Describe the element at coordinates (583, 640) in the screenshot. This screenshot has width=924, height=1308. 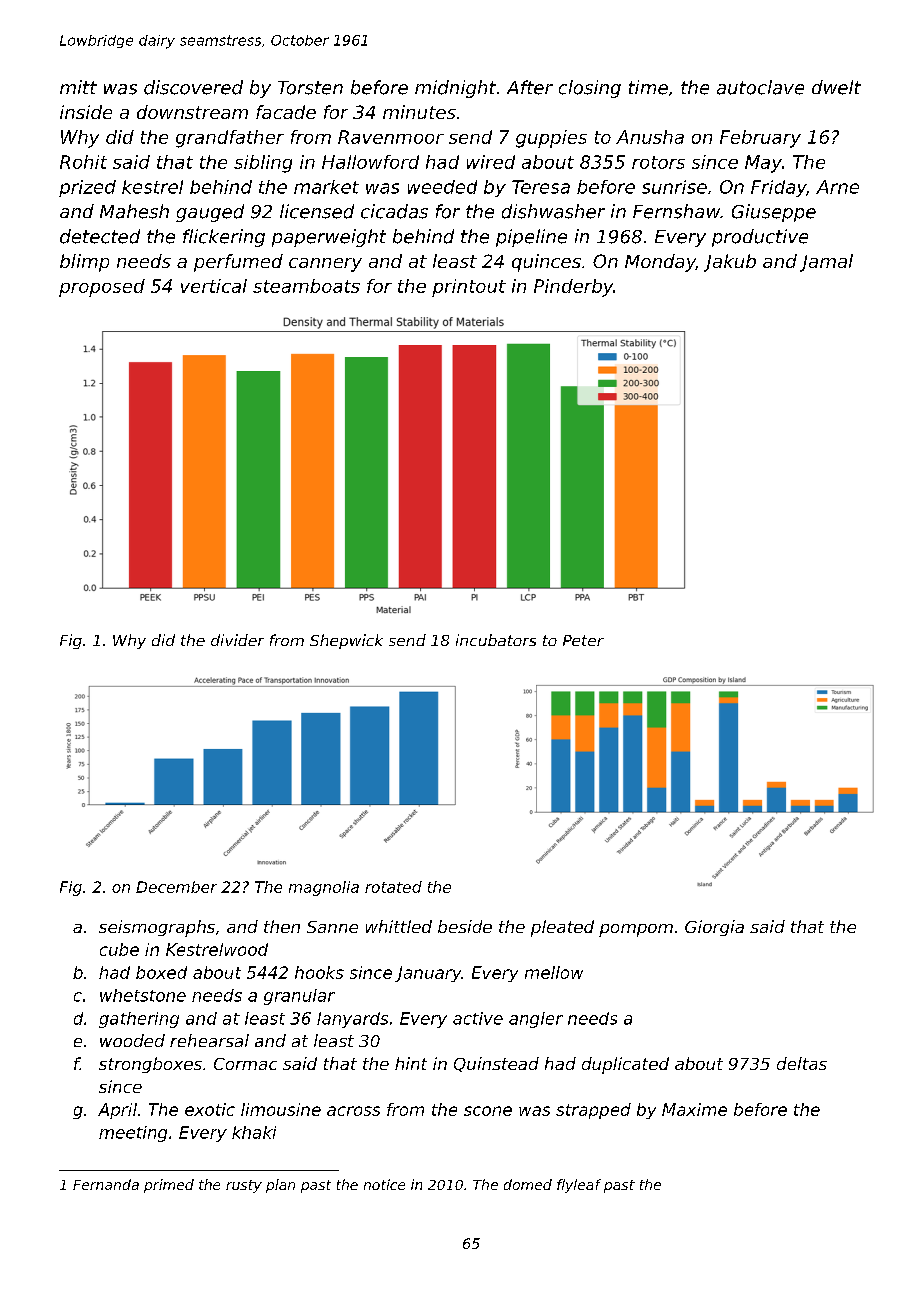
I see `Peter` at that location.
